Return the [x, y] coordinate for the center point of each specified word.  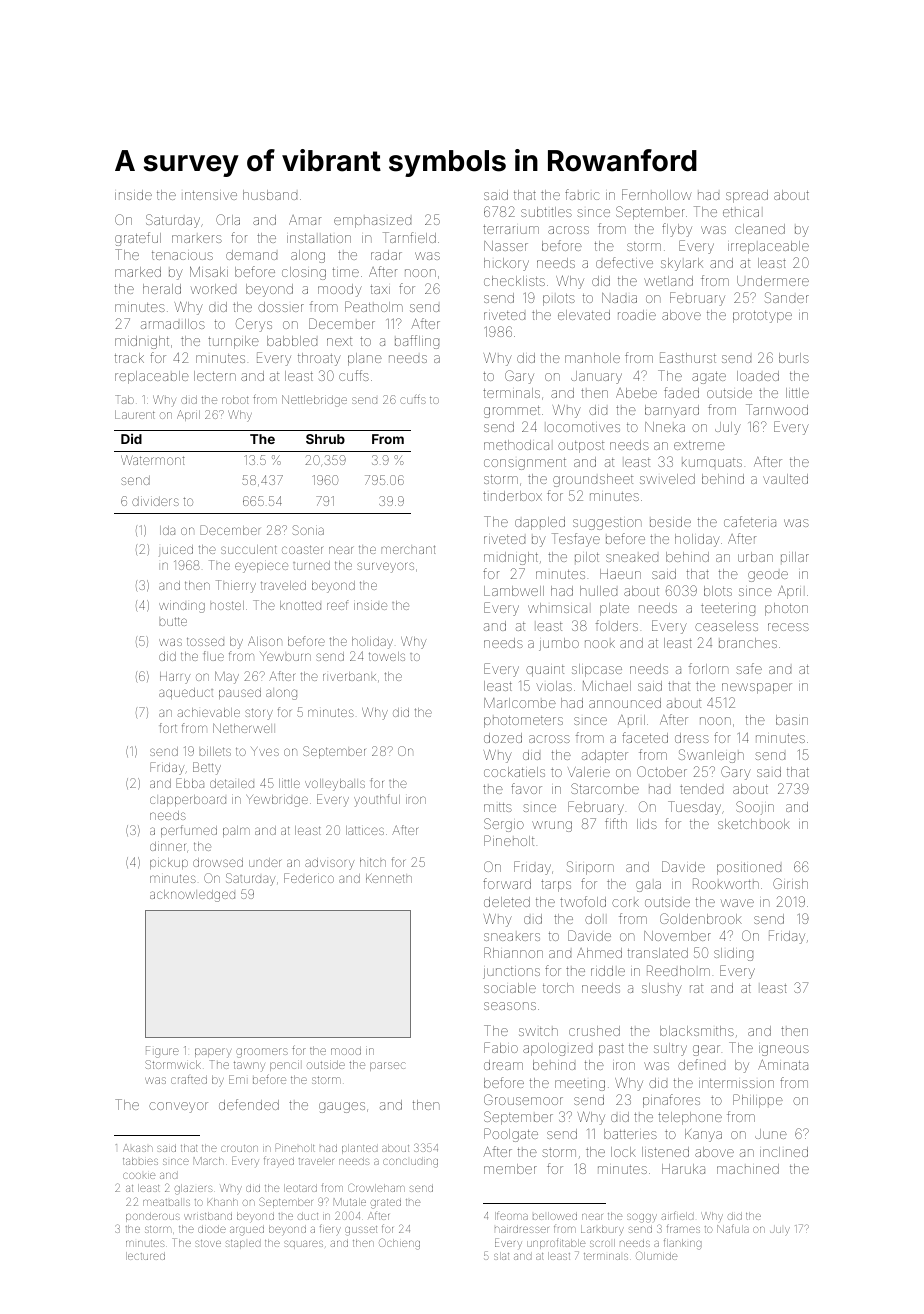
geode [768, 576]
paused [240, 693]
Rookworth [726, 883]
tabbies [140, 1161]
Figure [162, 1052]
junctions [511, 973]
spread [747, 196]
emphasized [372, 222]
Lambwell [514, 591]
